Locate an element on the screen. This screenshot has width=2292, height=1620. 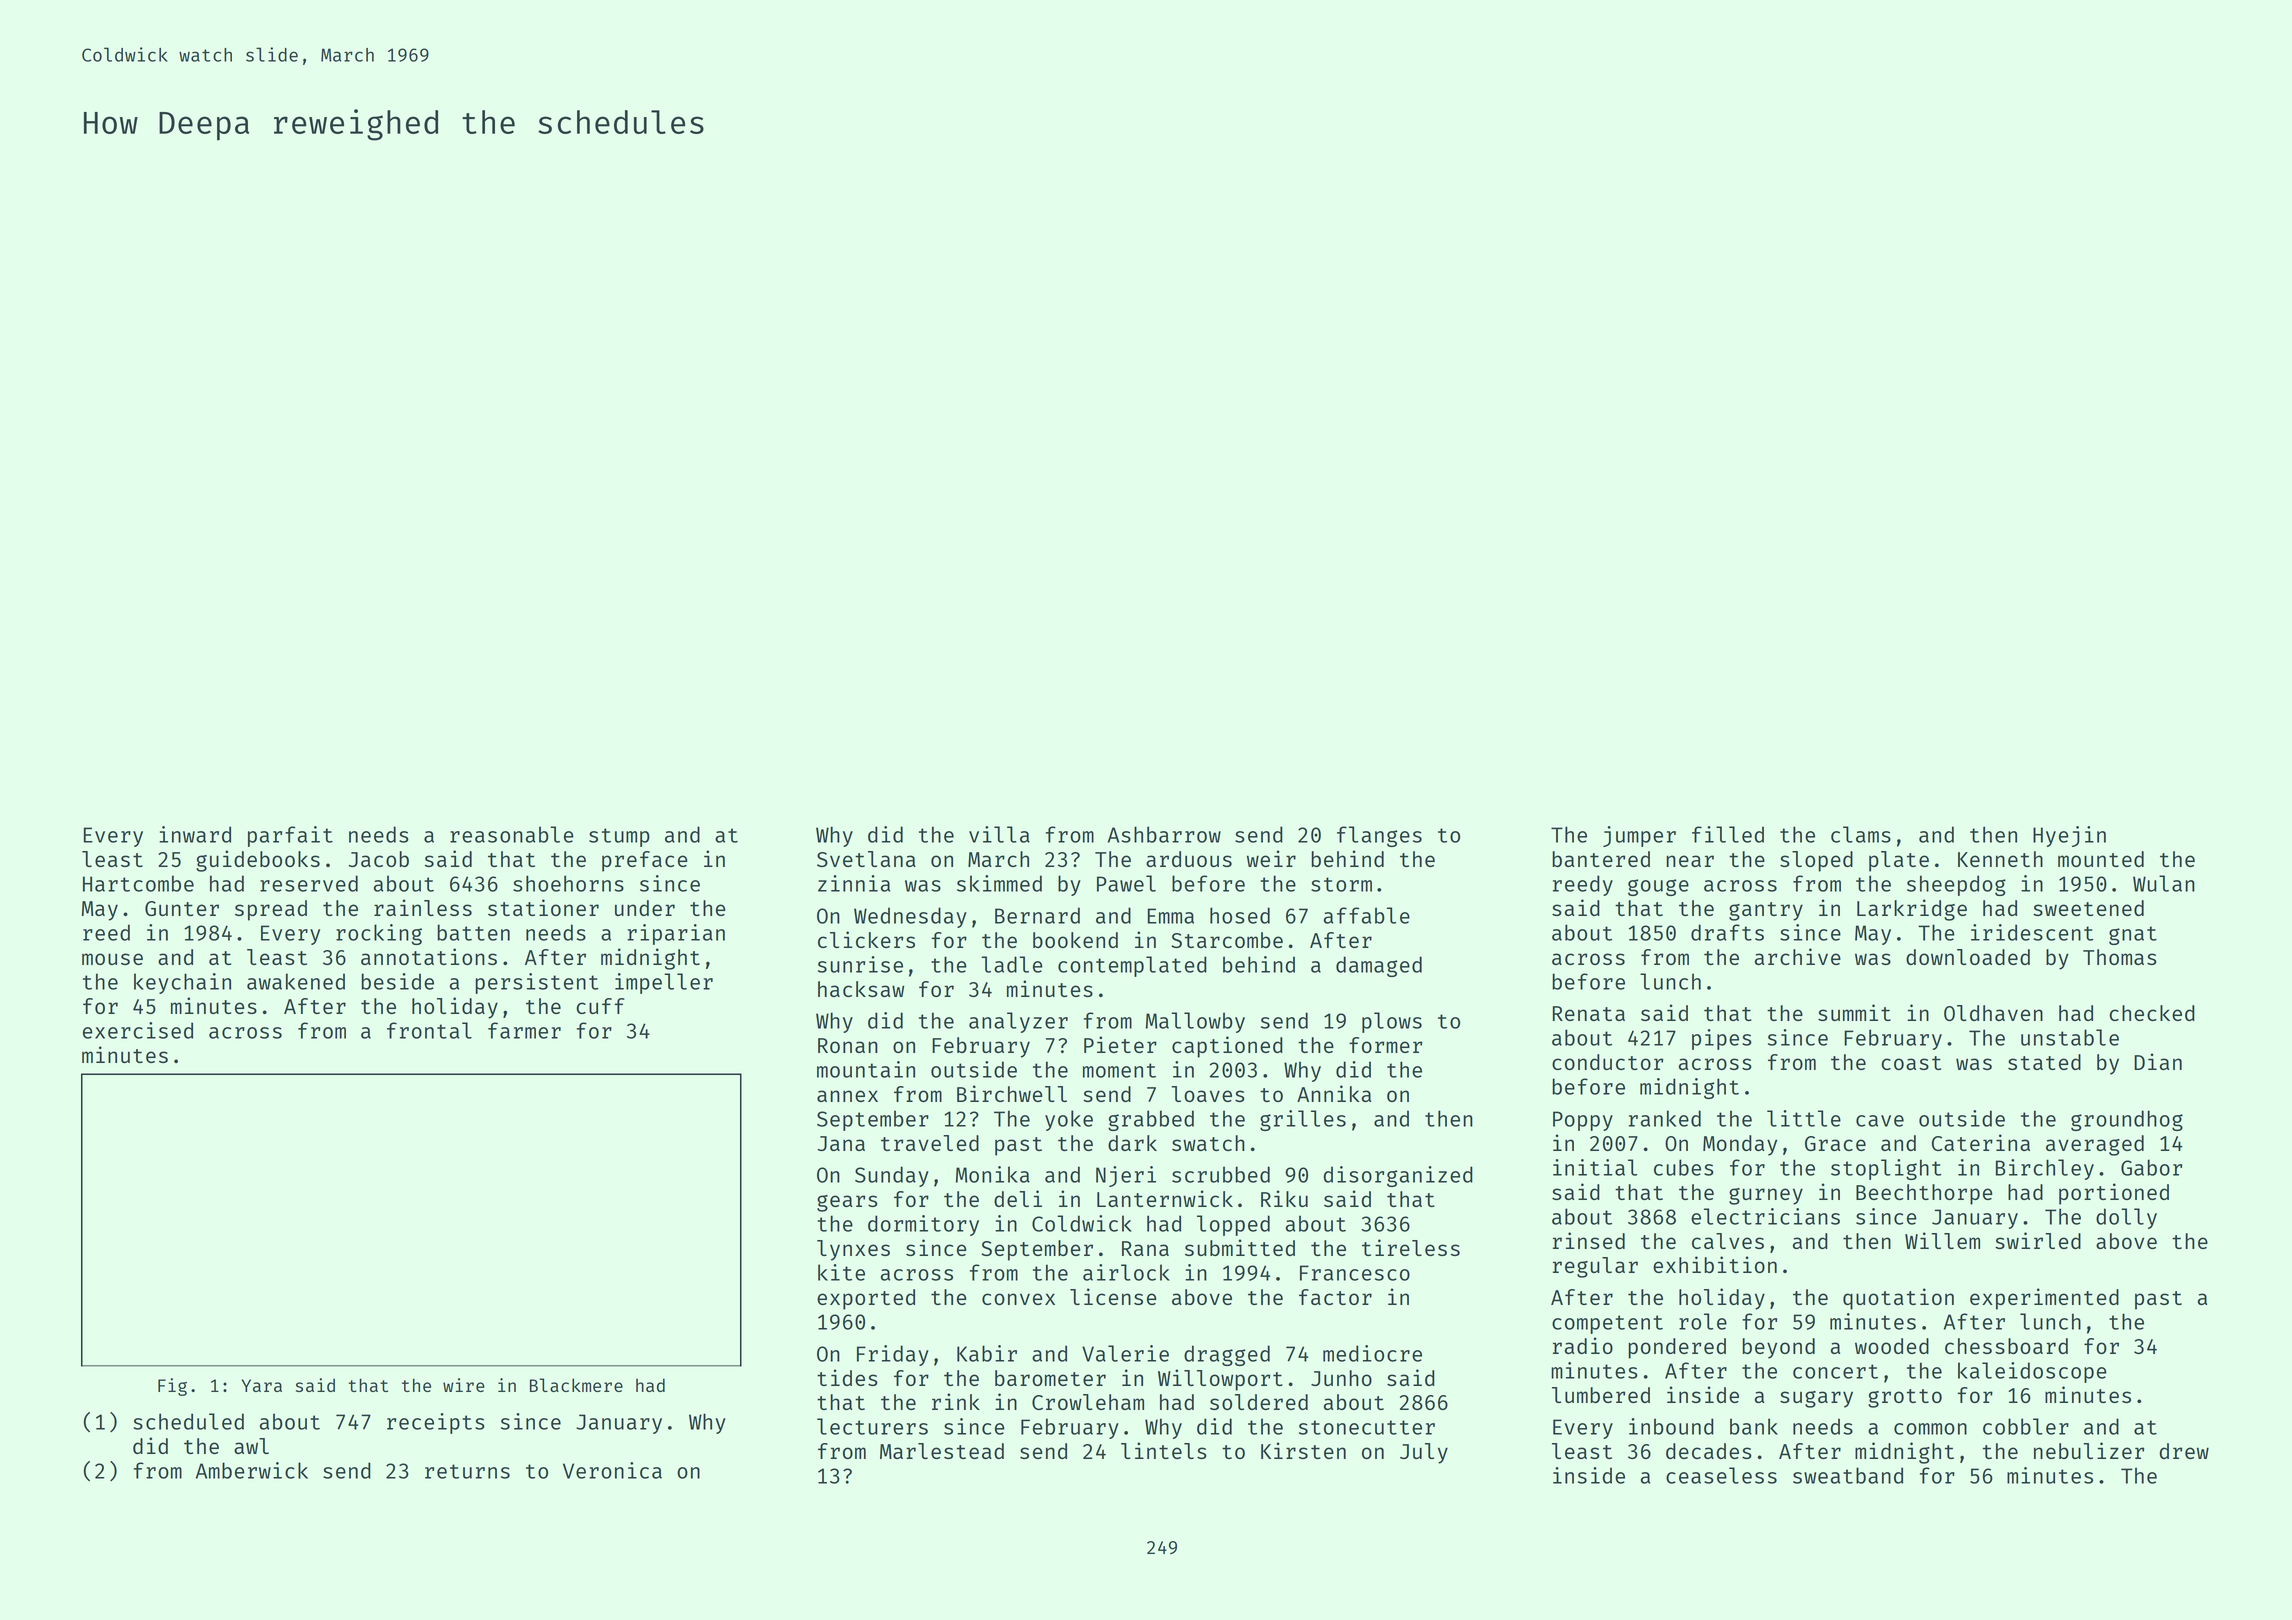
drafts is located at coordinates (1727, 932).
